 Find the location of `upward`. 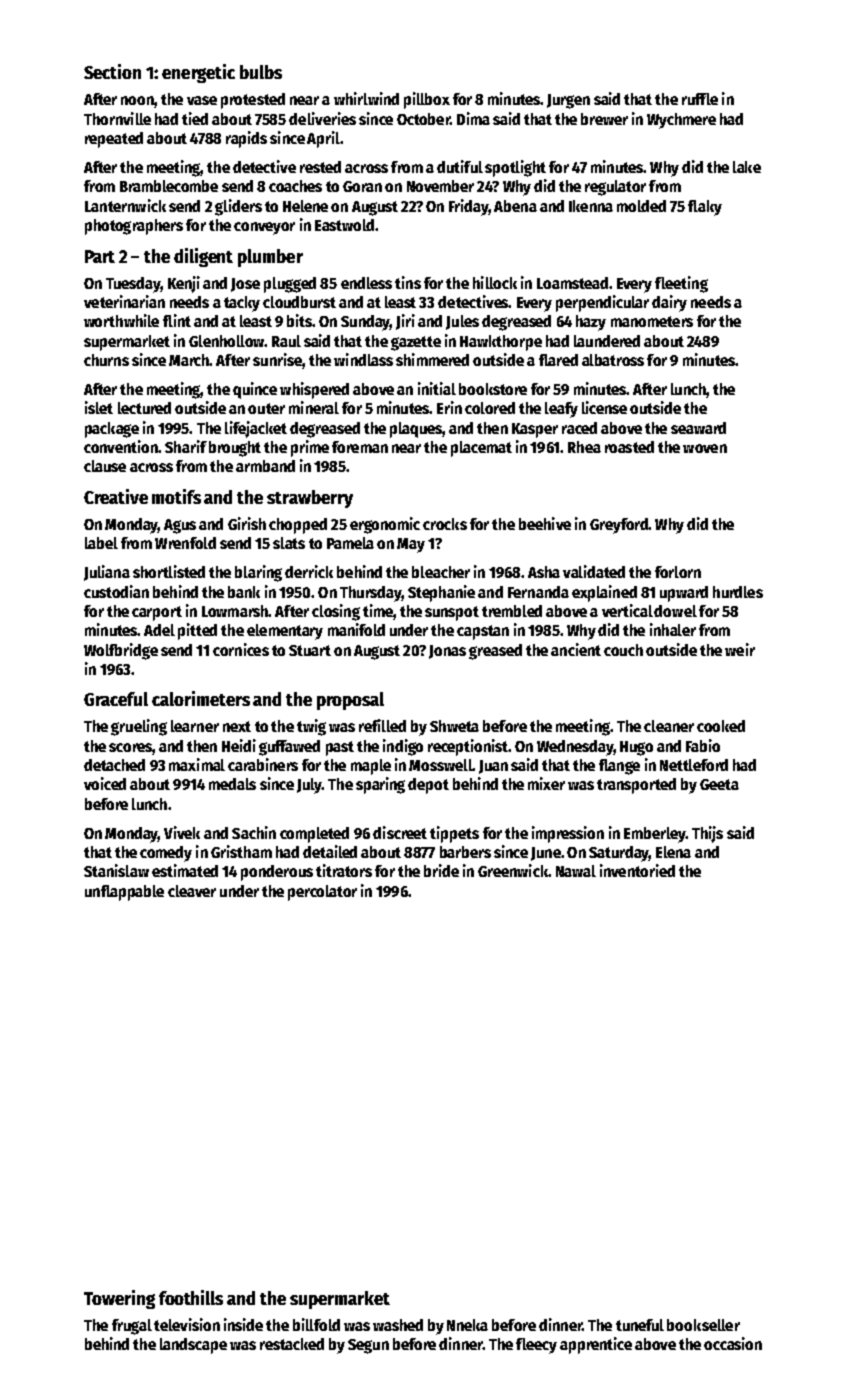

upward is located at coordinates (684, 594).
